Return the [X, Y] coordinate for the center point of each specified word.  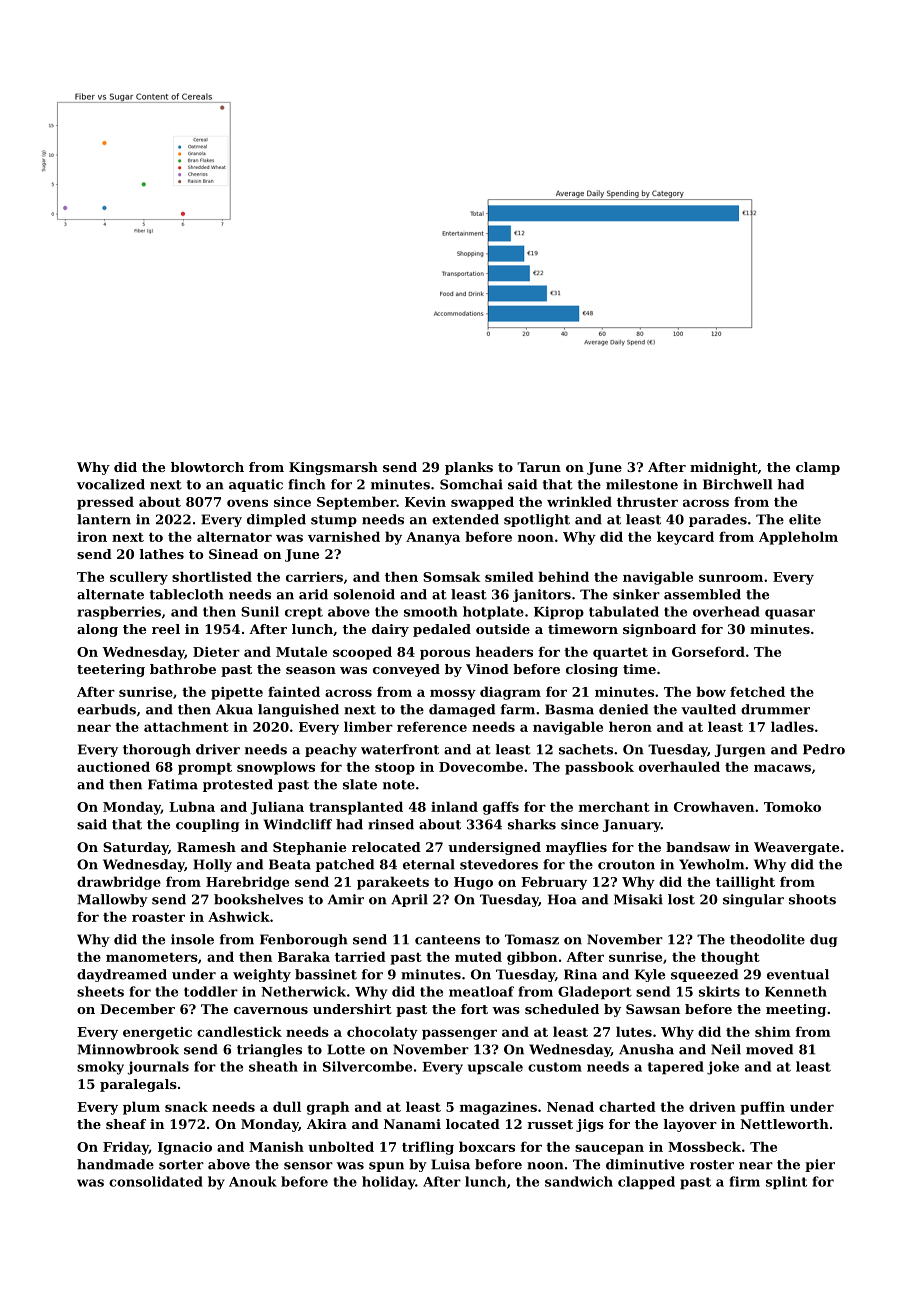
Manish [276, 1146]
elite [805, 519]
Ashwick [239, 916]
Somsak [452, 576]
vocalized [111, 484]
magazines [498, 1108]
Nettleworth [784, 1124]
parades [718, 520]
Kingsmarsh [333, 468]
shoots [812, 899]
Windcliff [298, 824]
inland [454, 806]
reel [166, 629]
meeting [796, 1010]
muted [478, 956]
